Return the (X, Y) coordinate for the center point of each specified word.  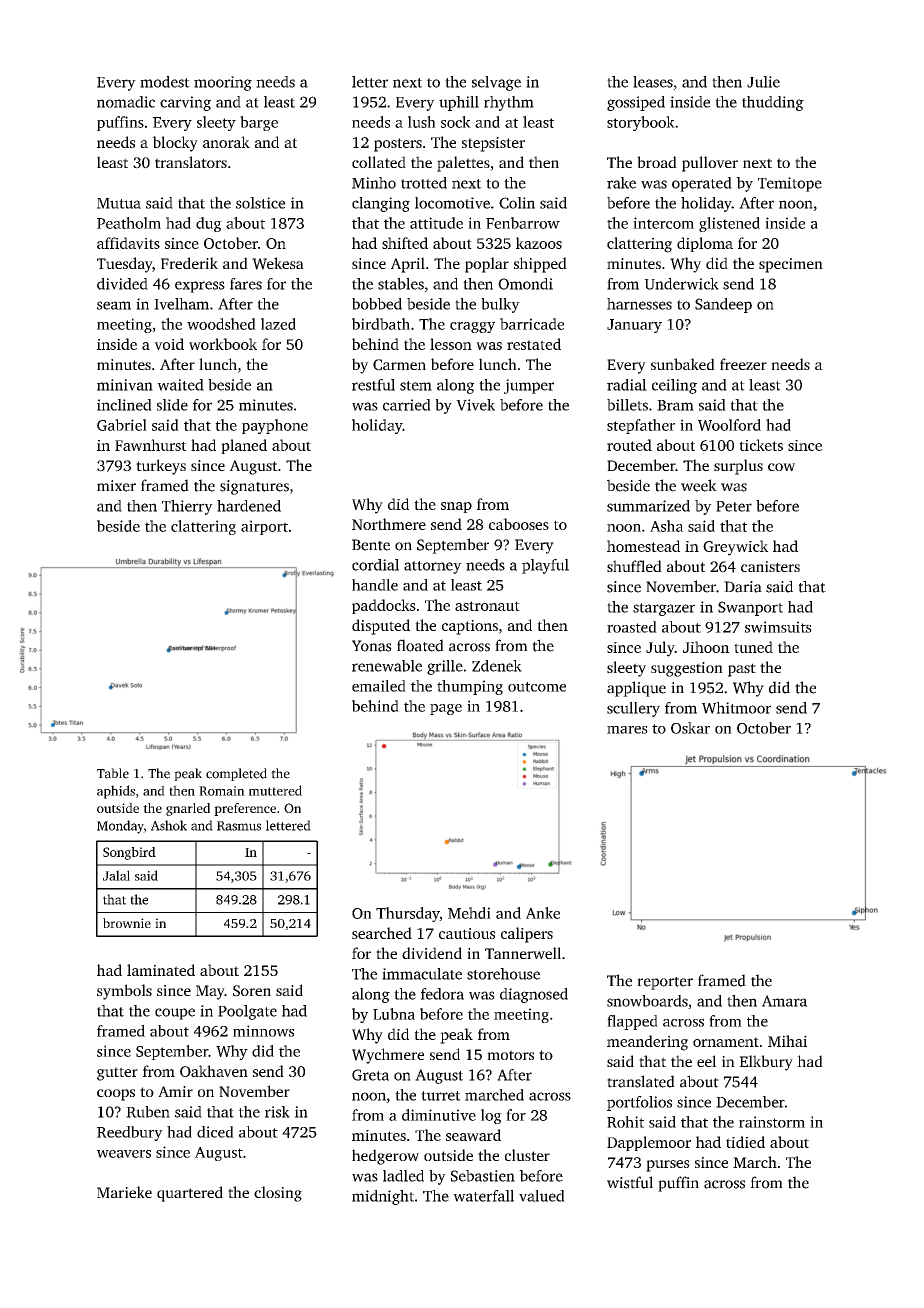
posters (398, 145)
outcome (537, 687)
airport (264, 527)
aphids (116, 792)
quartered (190, 1194)
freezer (743, 364)
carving (185, 103)
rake (621, 183)
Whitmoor (736, 708)
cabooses (519, 524)
